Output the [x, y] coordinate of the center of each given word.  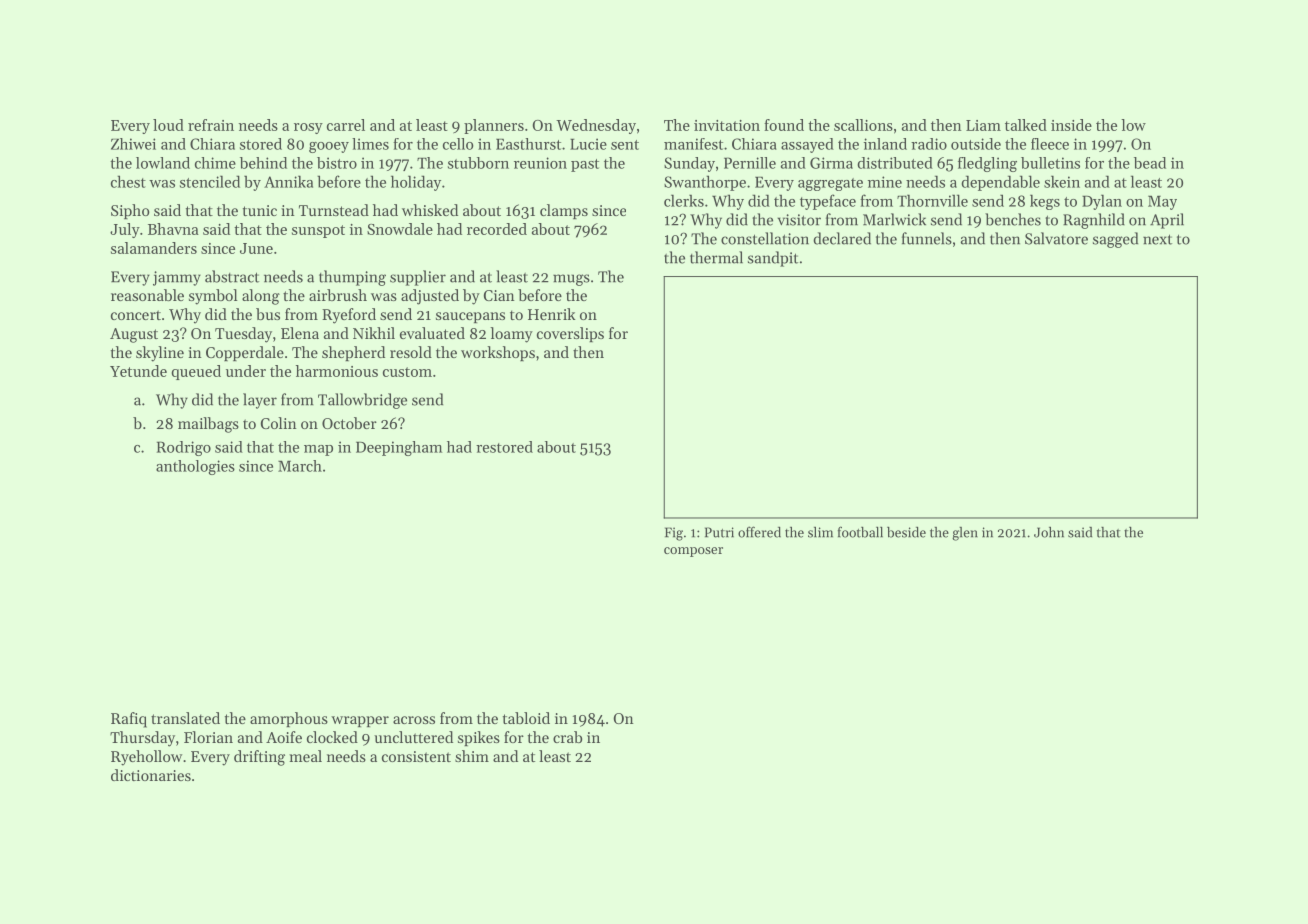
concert [136, 315]
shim [472, 756]
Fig [674, 534]
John [1049, 532]
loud [168, 125]
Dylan [1102, 202]
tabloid [526, 718]
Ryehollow [146, 758]
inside [1071, 125]
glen [965, 534]
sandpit [773, 259]
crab [567, 737]
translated [185, 718]
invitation [727, 125]
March [300, 466]
